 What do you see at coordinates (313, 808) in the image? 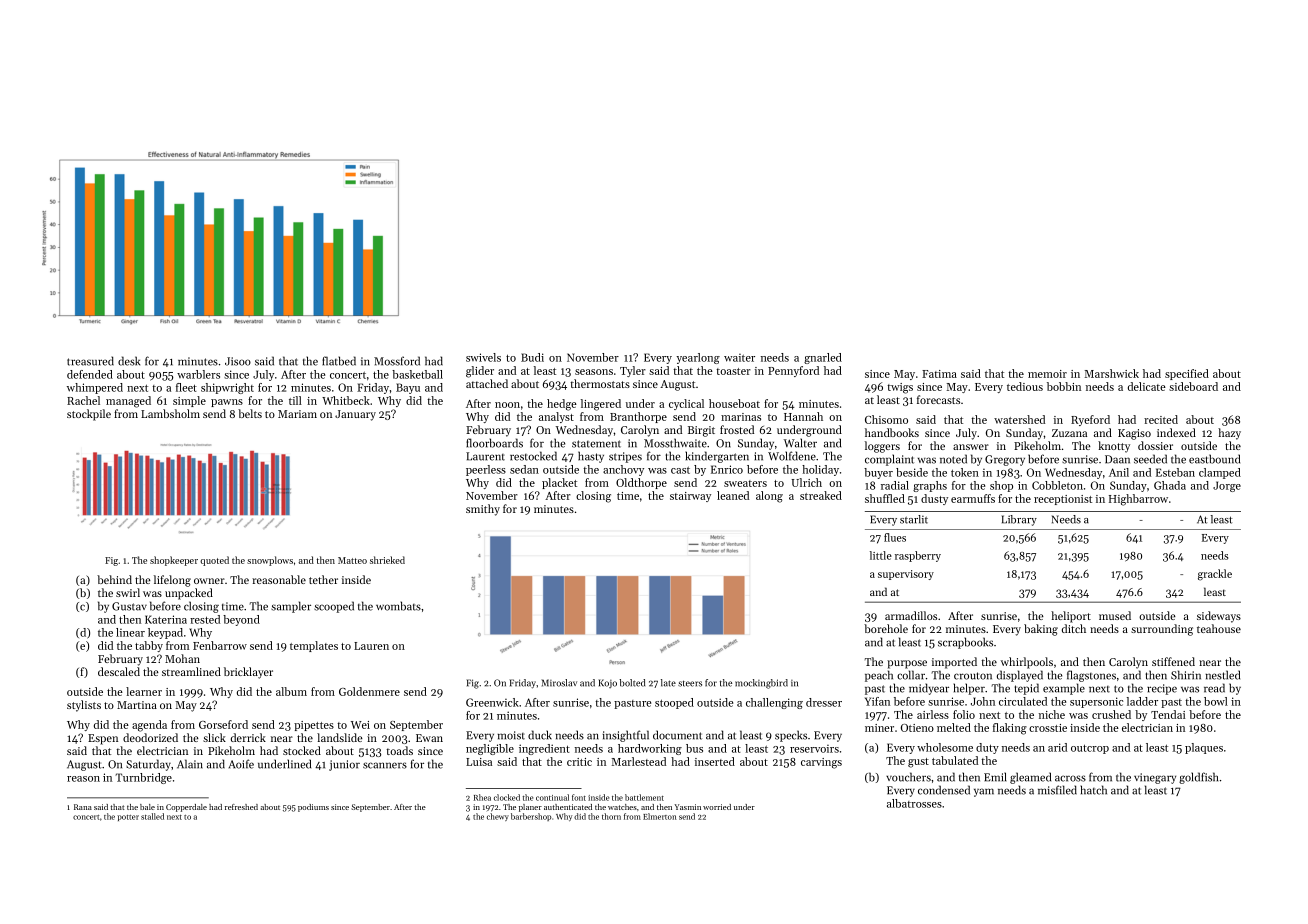
I see `podiums` at bounding box center [313, 808].
